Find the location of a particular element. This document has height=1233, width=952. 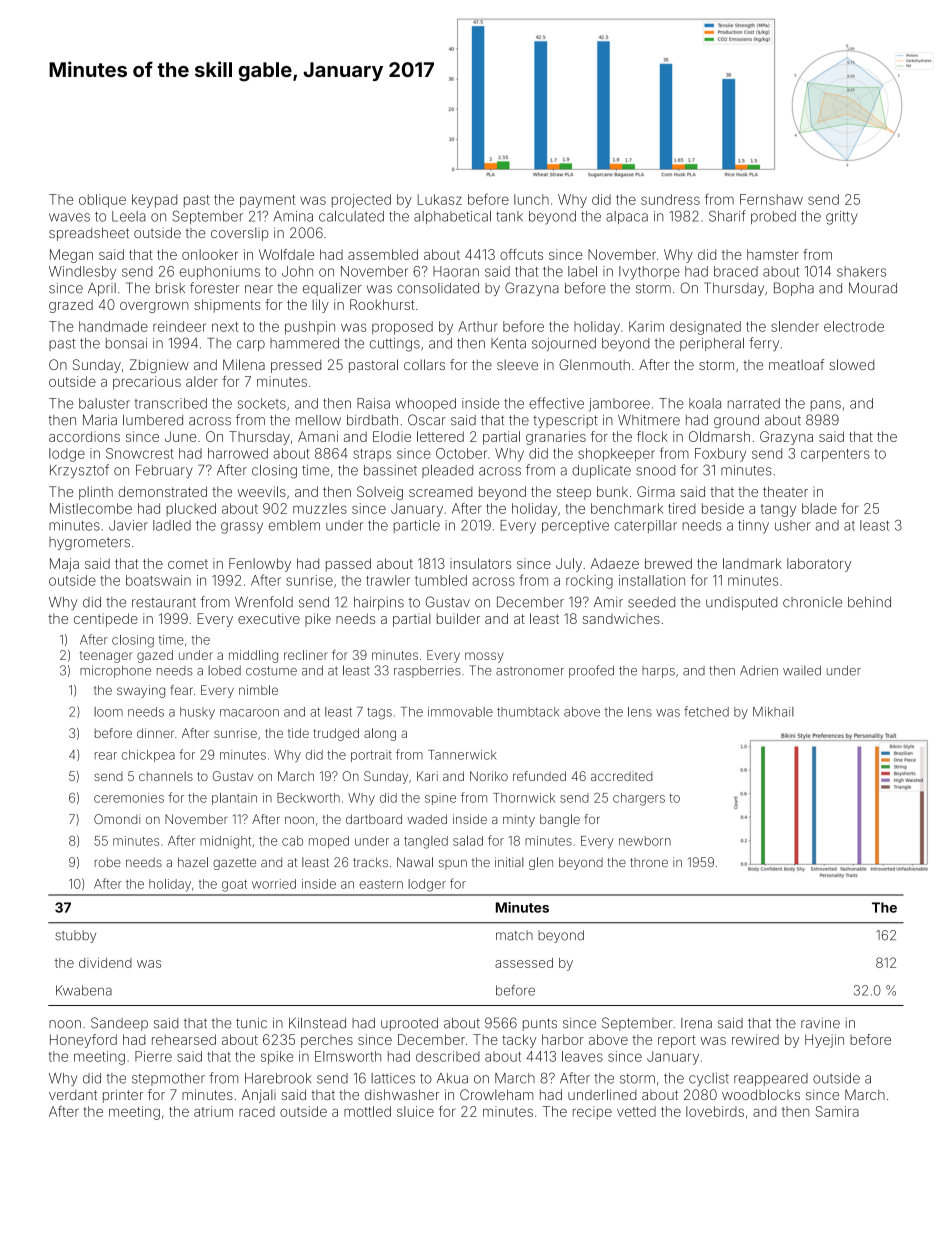

printer is located at coordinates (123, 1096).
